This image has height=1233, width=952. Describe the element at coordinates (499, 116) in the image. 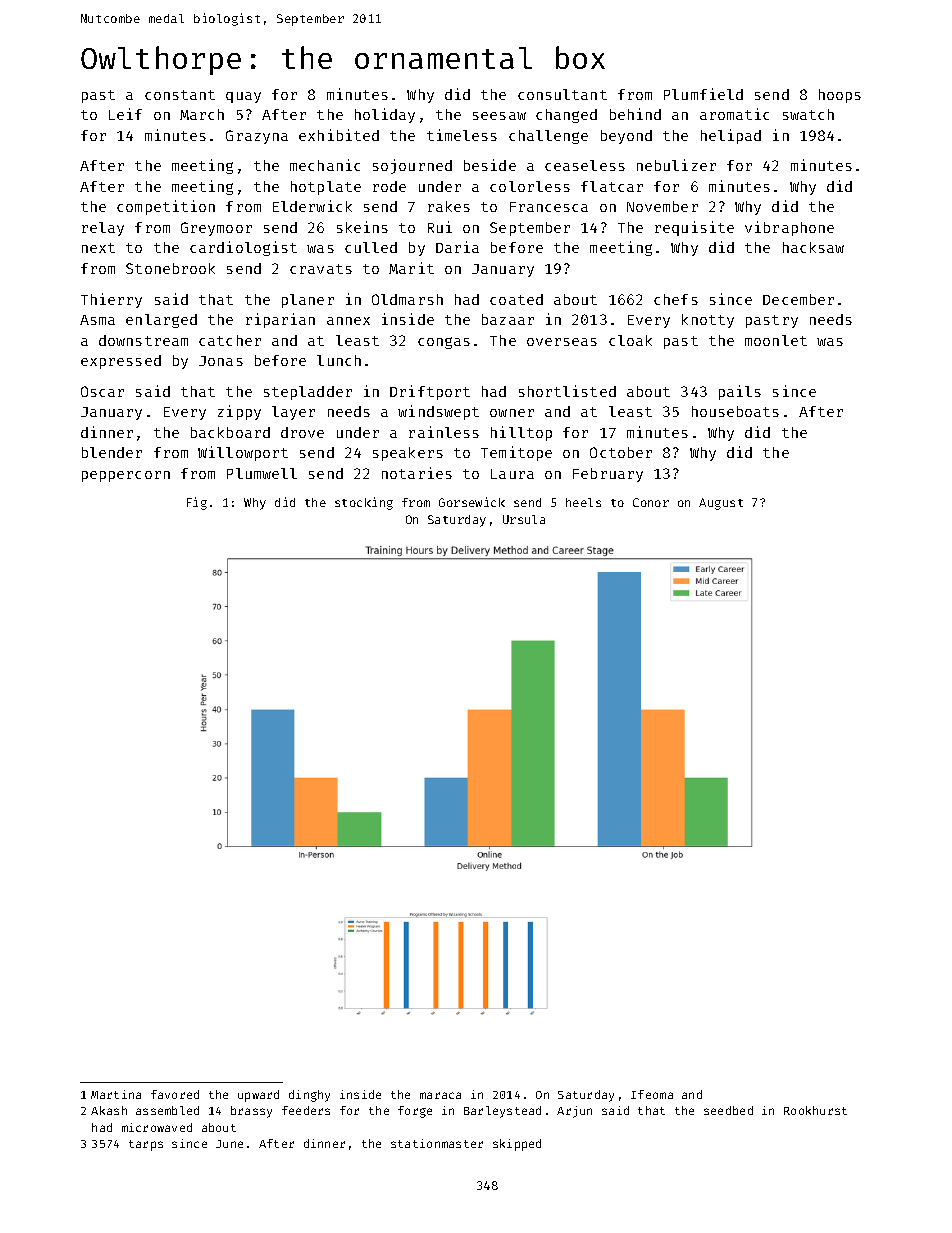

I see `seesaw` at that location.
